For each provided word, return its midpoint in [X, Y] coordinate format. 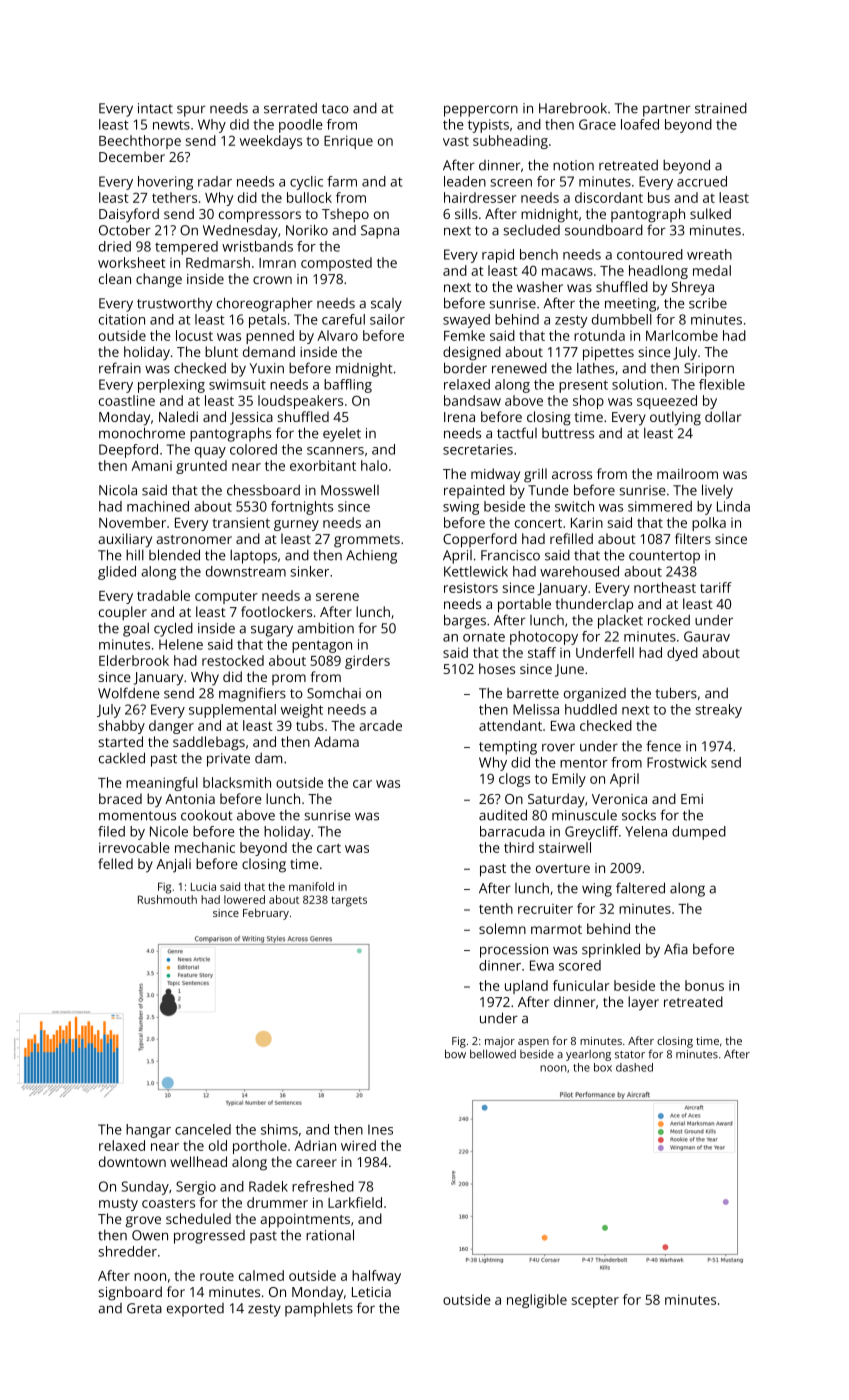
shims [279, 1129]
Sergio [196, 1188]
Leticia [371, 1292]
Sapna [380, 232]
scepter [595, 1301]
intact [155, 108]
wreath [709, 254]
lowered [244, 899]
